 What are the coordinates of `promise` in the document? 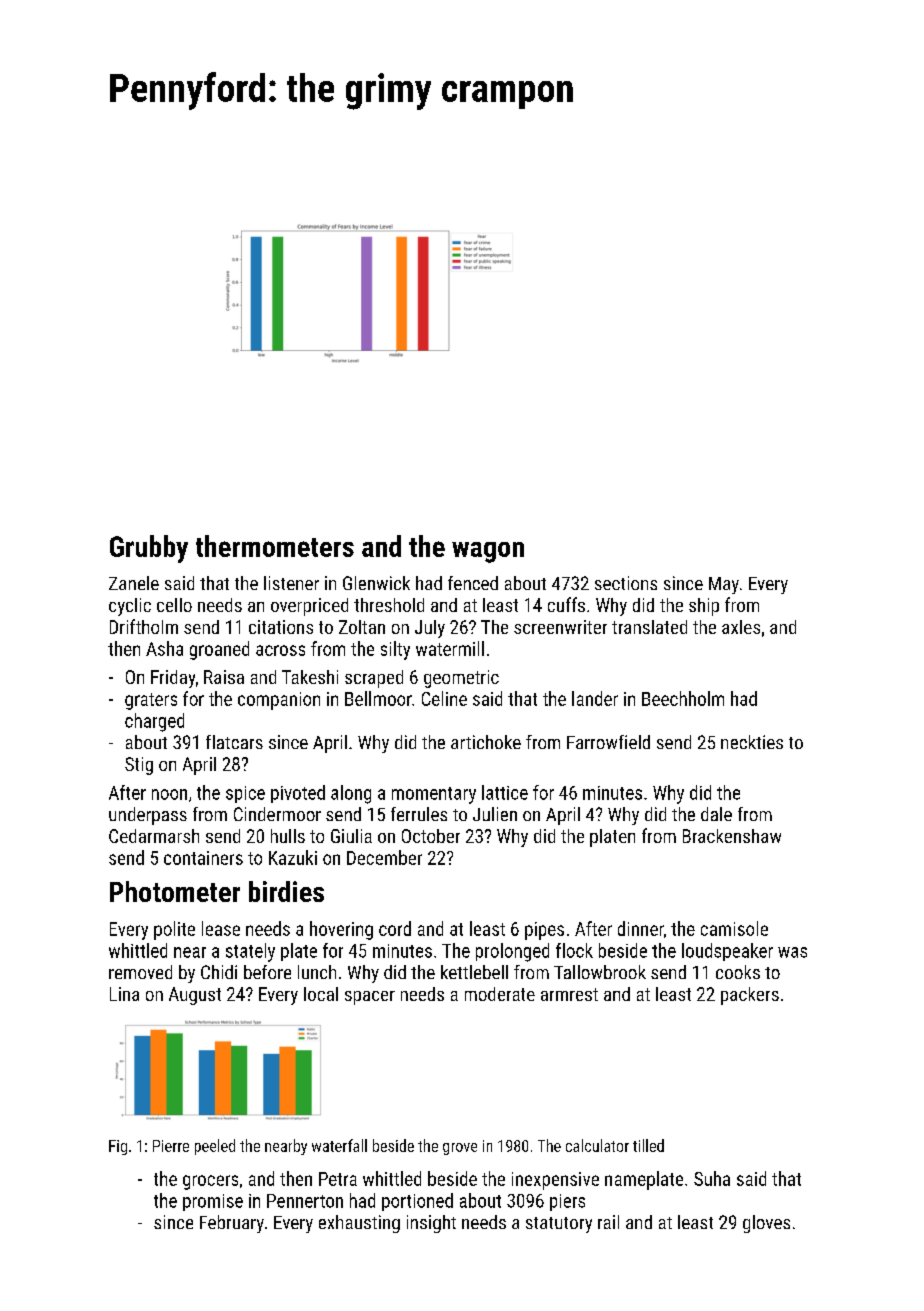 It's located at (213, 1202).
